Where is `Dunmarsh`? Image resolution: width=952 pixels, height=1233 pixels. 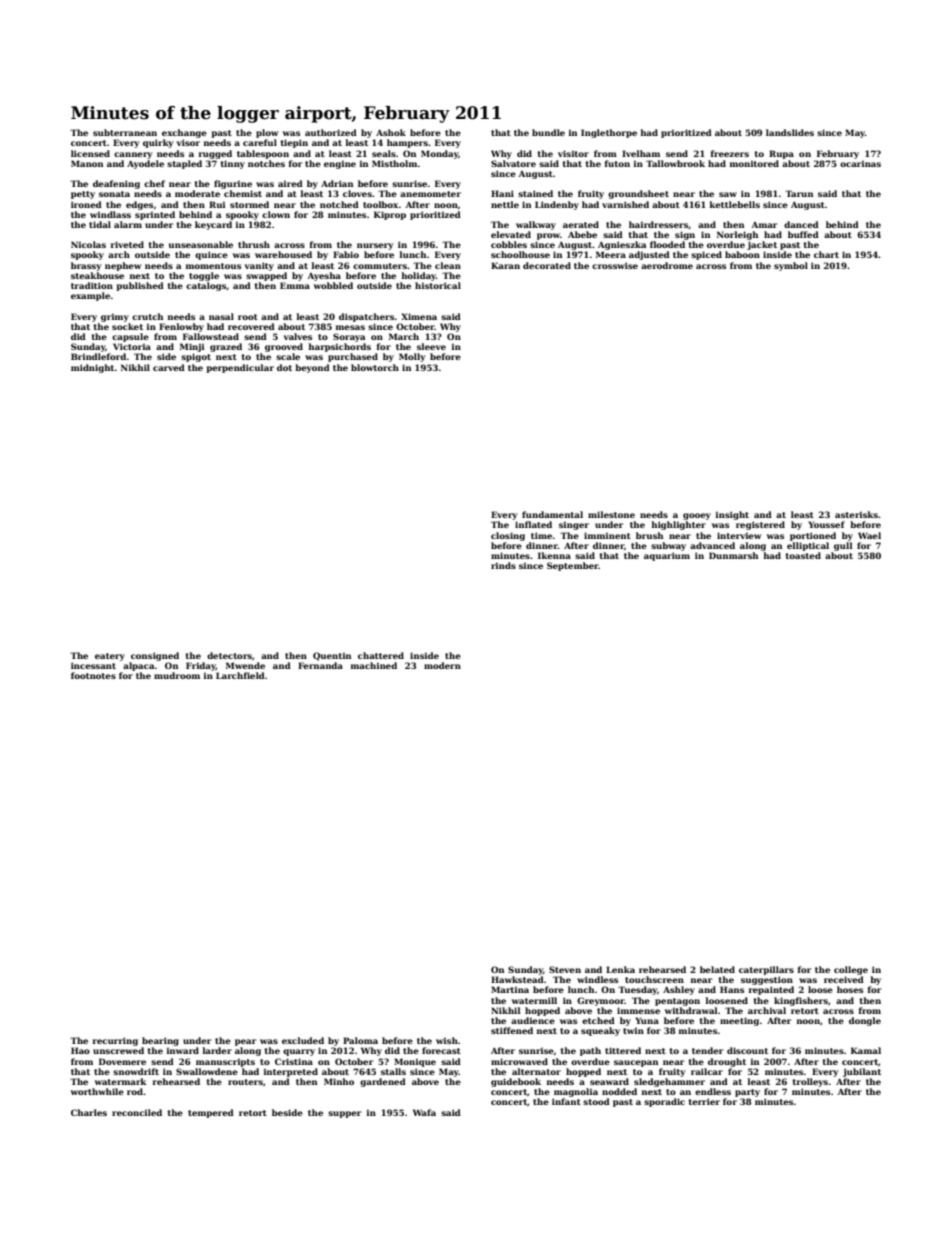 Dunmarsh is located at coordinates (733, 555).
